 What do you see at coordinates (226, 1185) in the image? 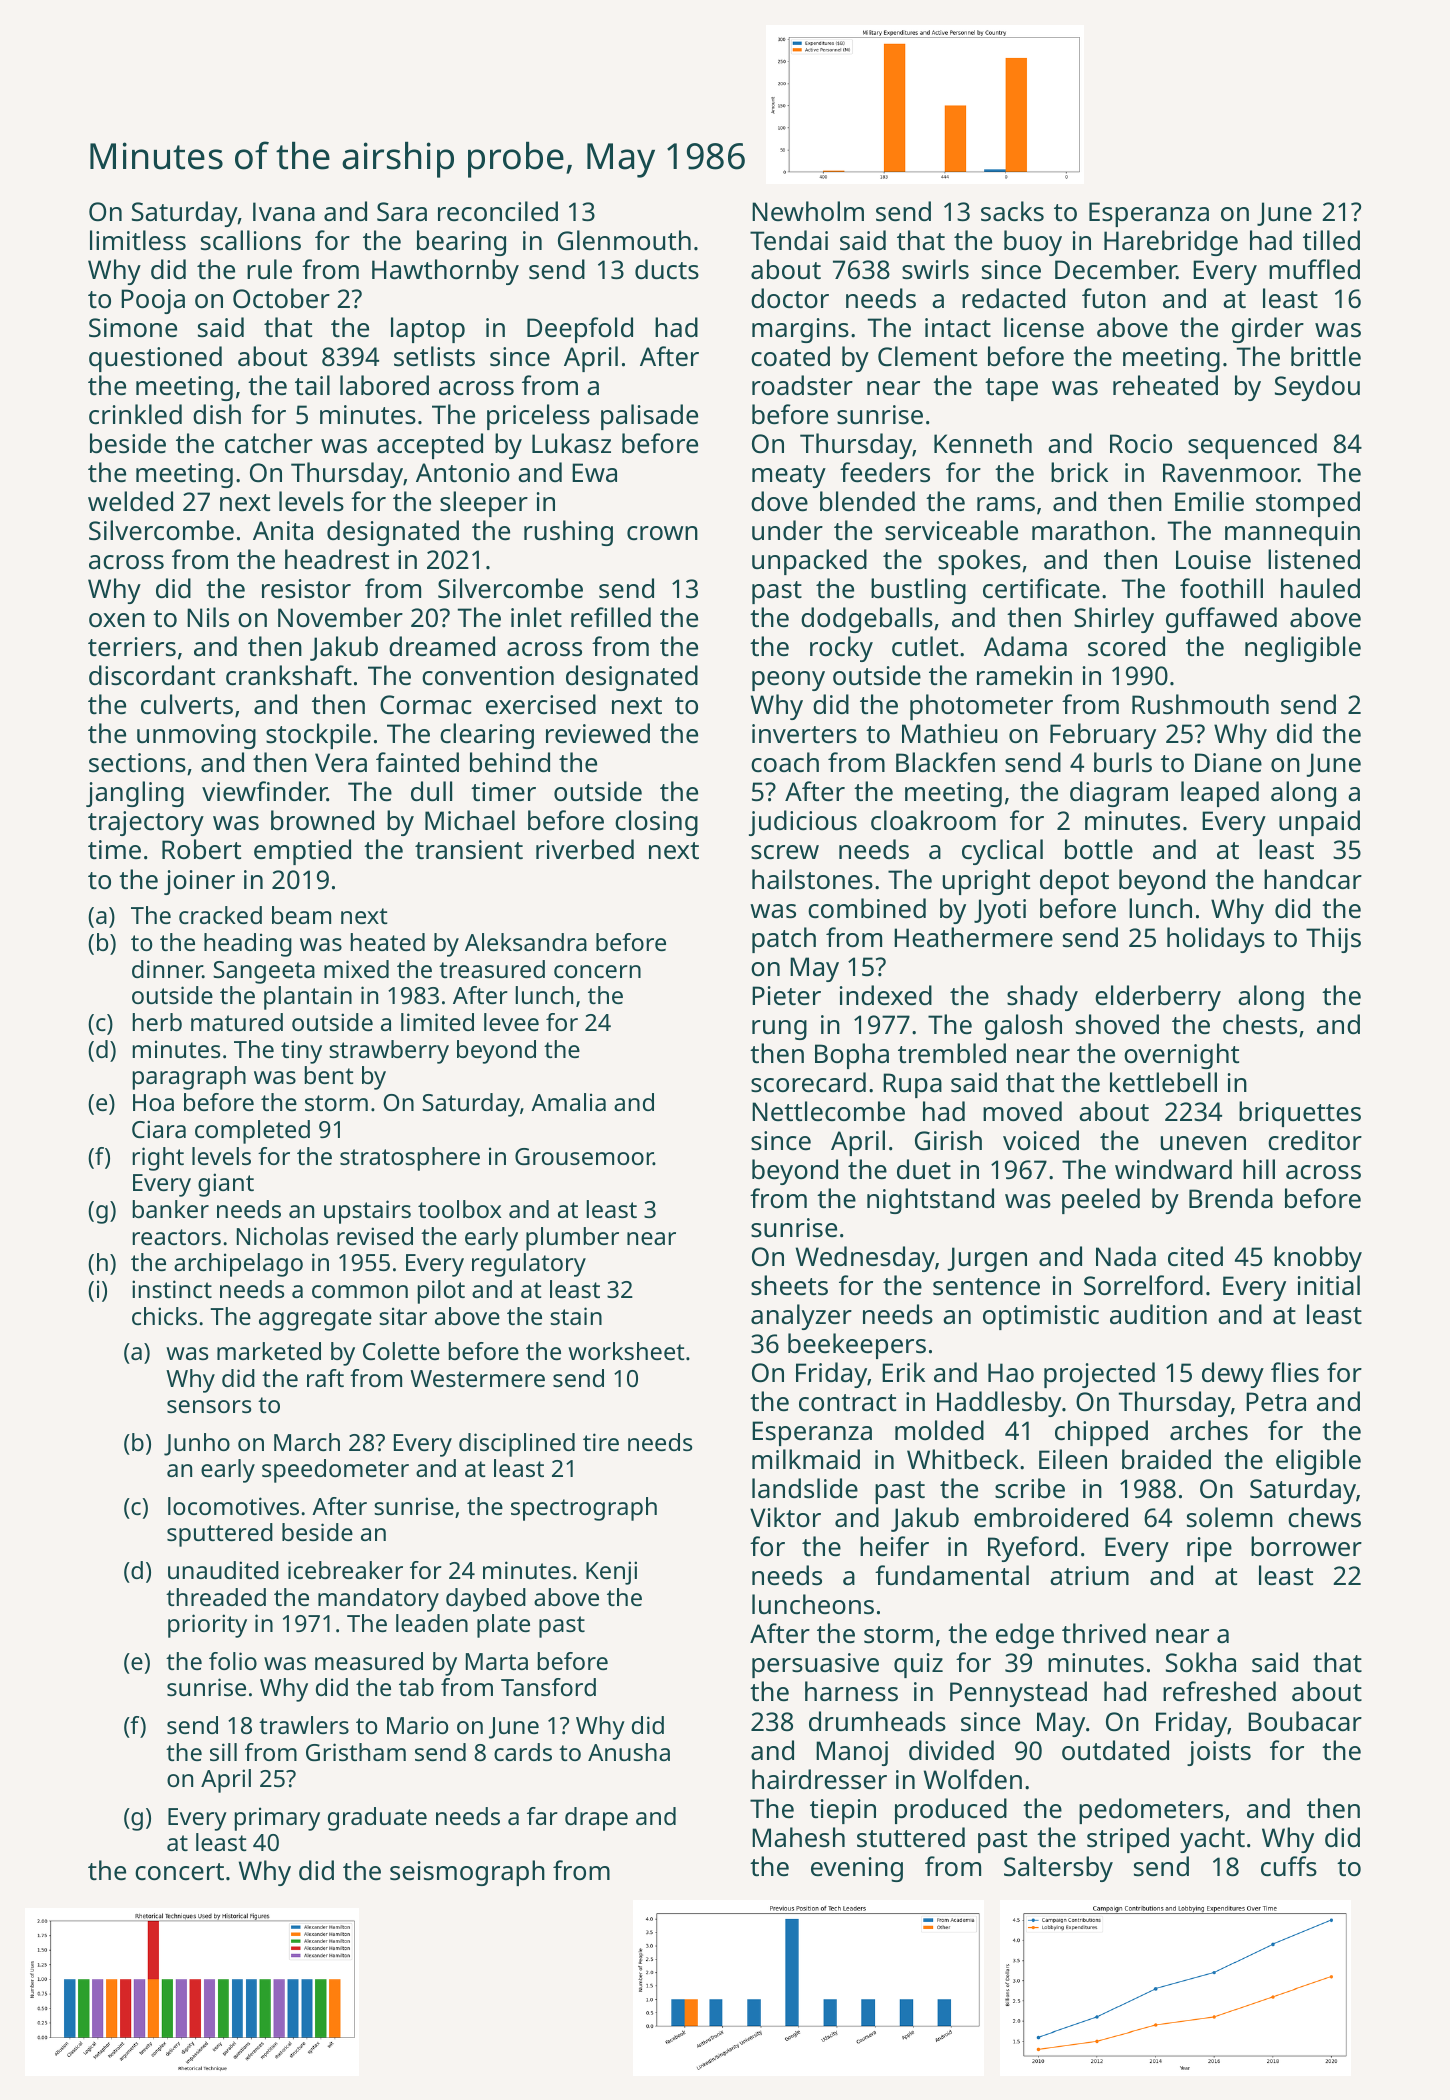
I see `giant` at bounding box center [226, 1185].
